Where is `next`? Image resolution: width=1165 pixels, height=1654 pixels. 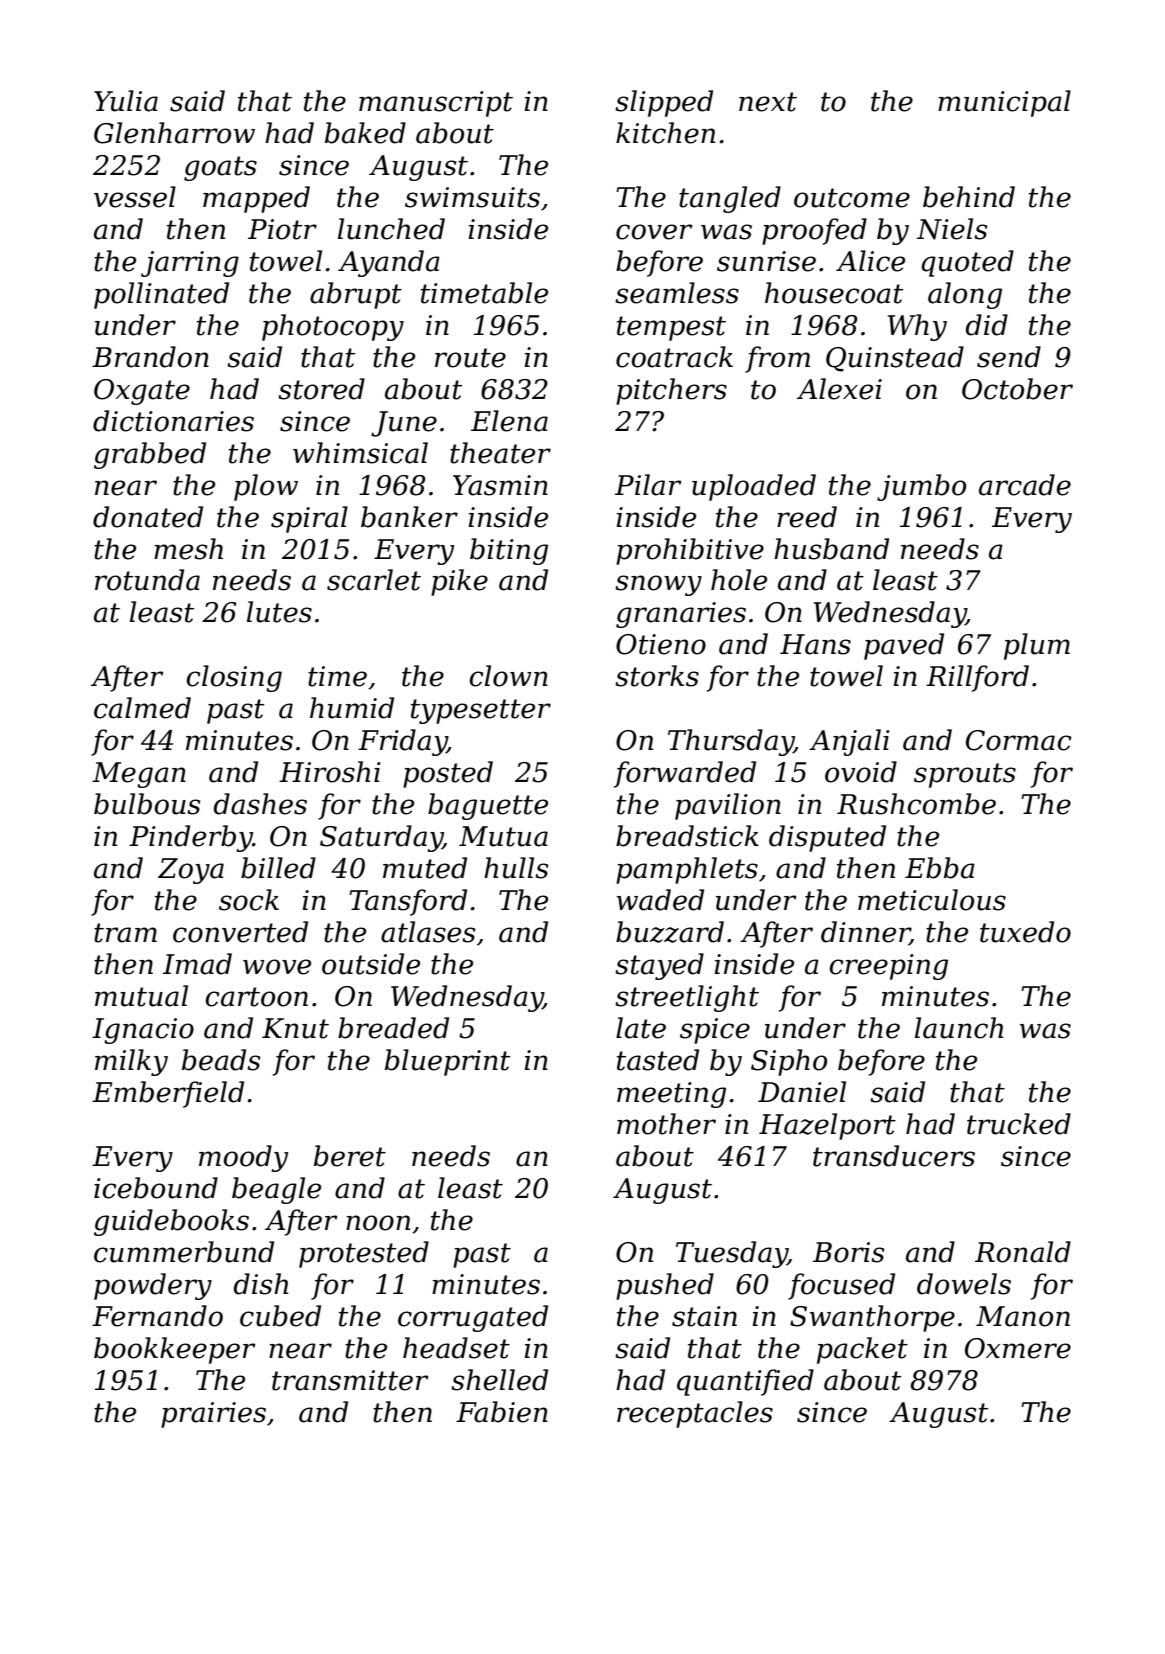
next is located at coordinates (768, 102).
